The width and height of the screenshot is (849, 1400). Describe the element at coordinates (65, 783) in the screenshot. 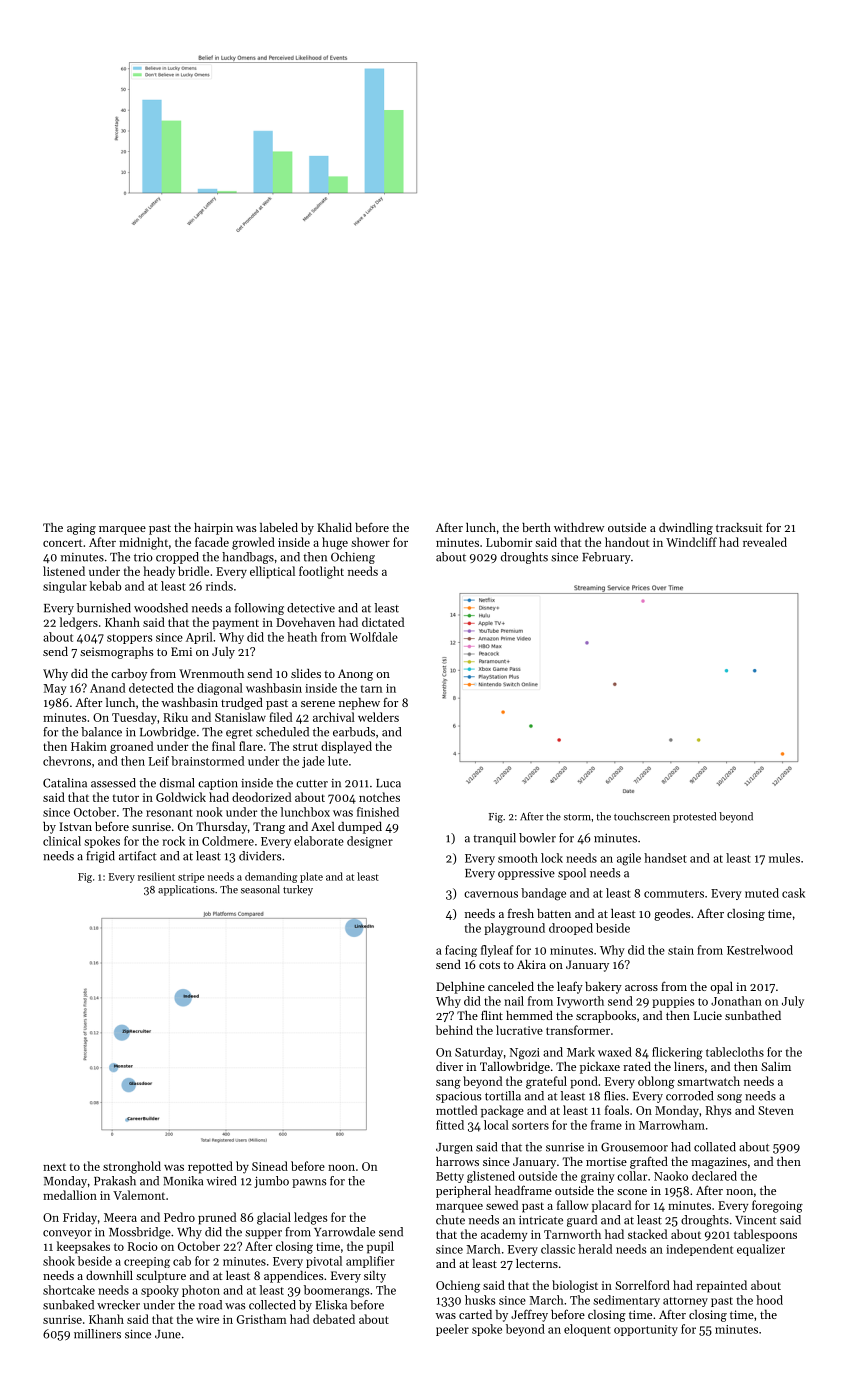

I see `Catalina` at that location.
